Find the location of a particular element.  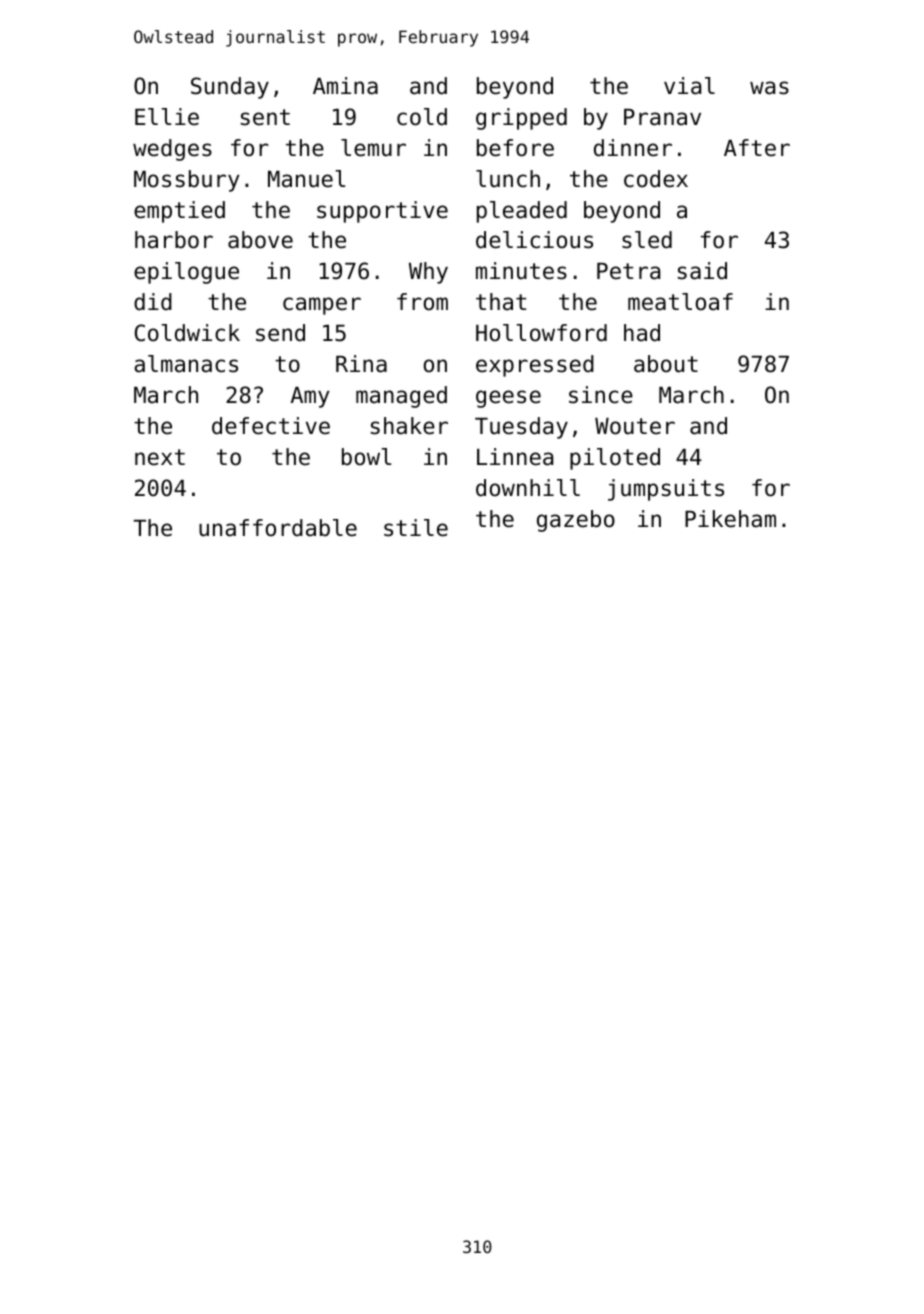

emptied is located at coordinates (179, 212).
